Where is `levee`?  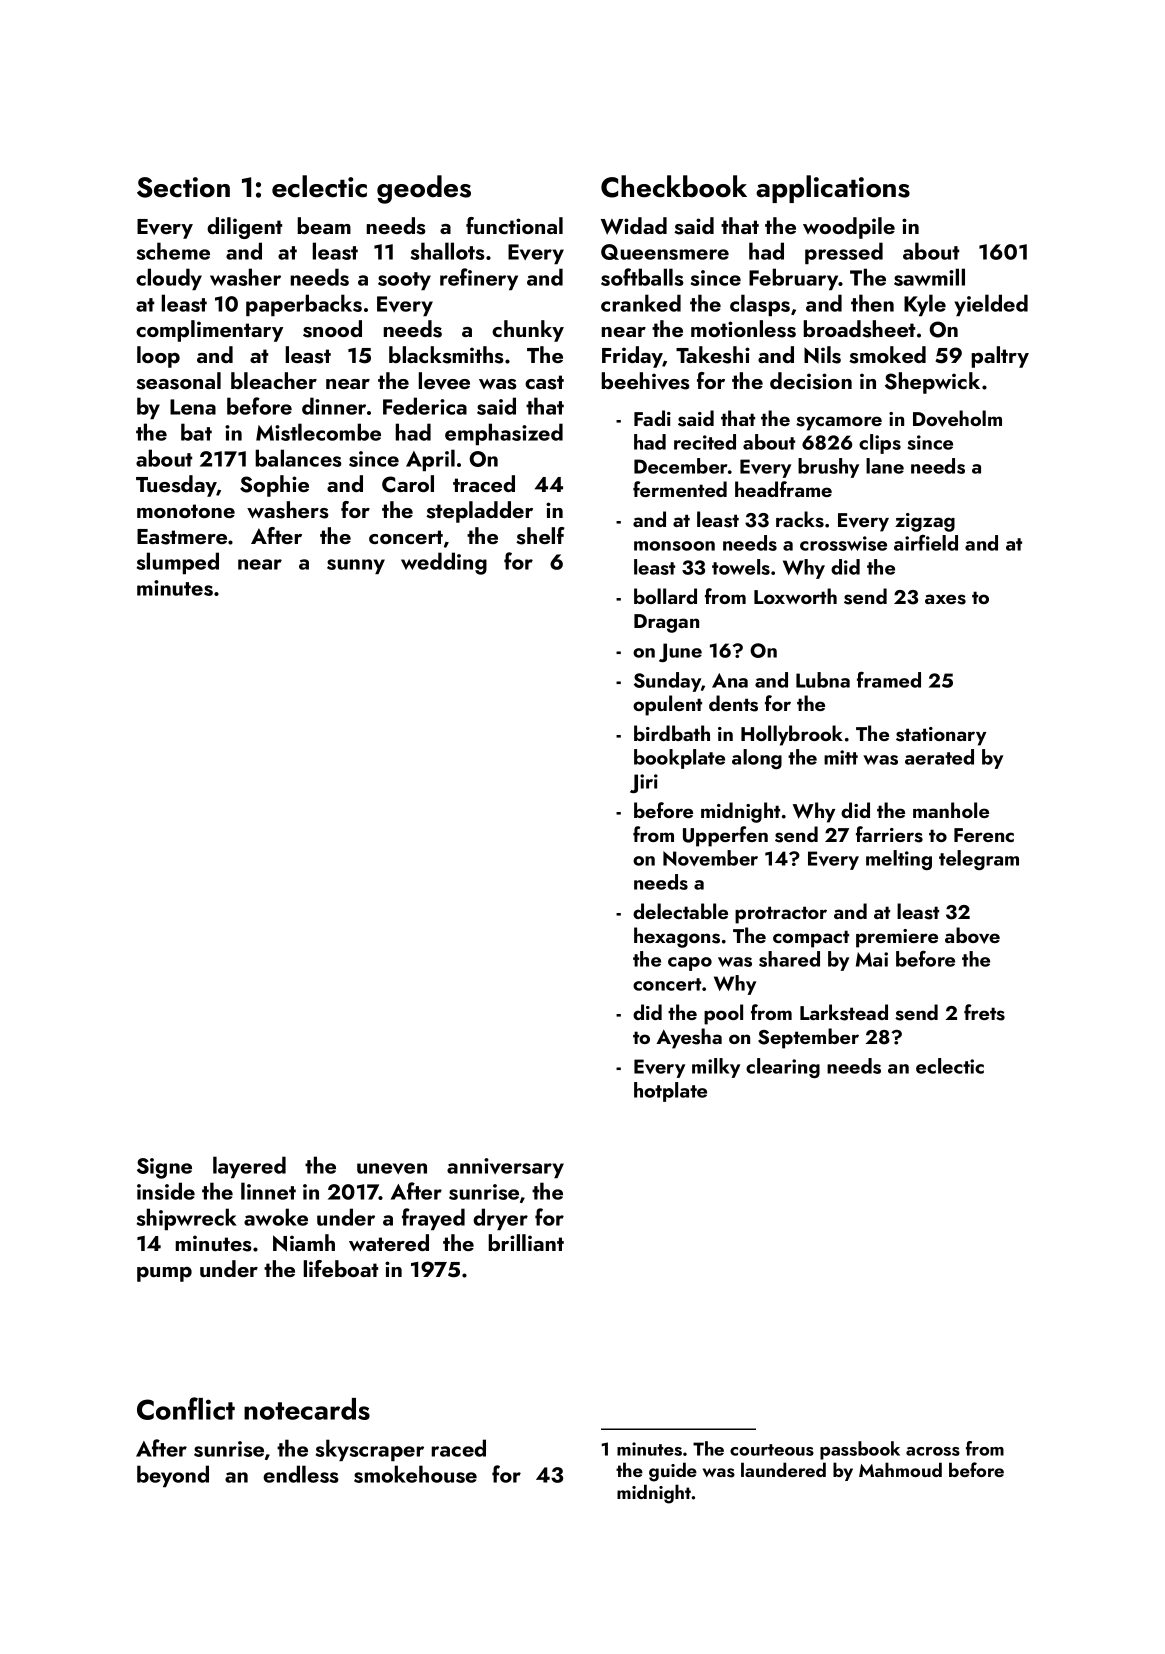
levee is located at coordinates (444, 381).
